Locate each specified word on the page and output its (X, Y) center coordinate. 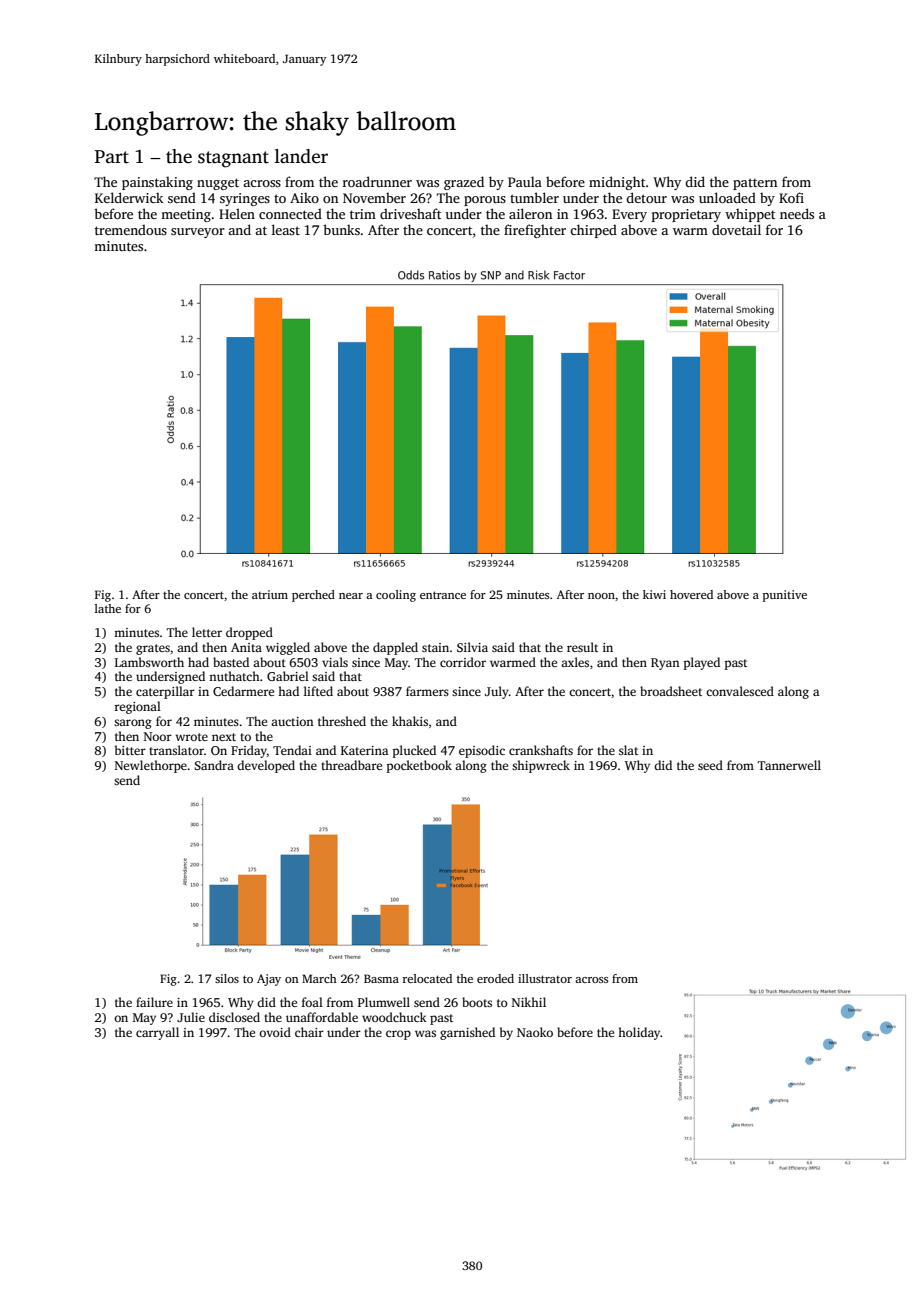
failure (154, 1002)
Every (629, 215)
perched (313, 596)
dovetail (736, 229)
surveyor (198, 233)
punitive (785, 596)
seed (710, 765)
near (351, 596)
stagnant (233, 159)
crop (398, 1035)
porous (485, 201)
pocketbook (419, 766)
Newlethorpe (151, 766)
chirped (593, 231)
